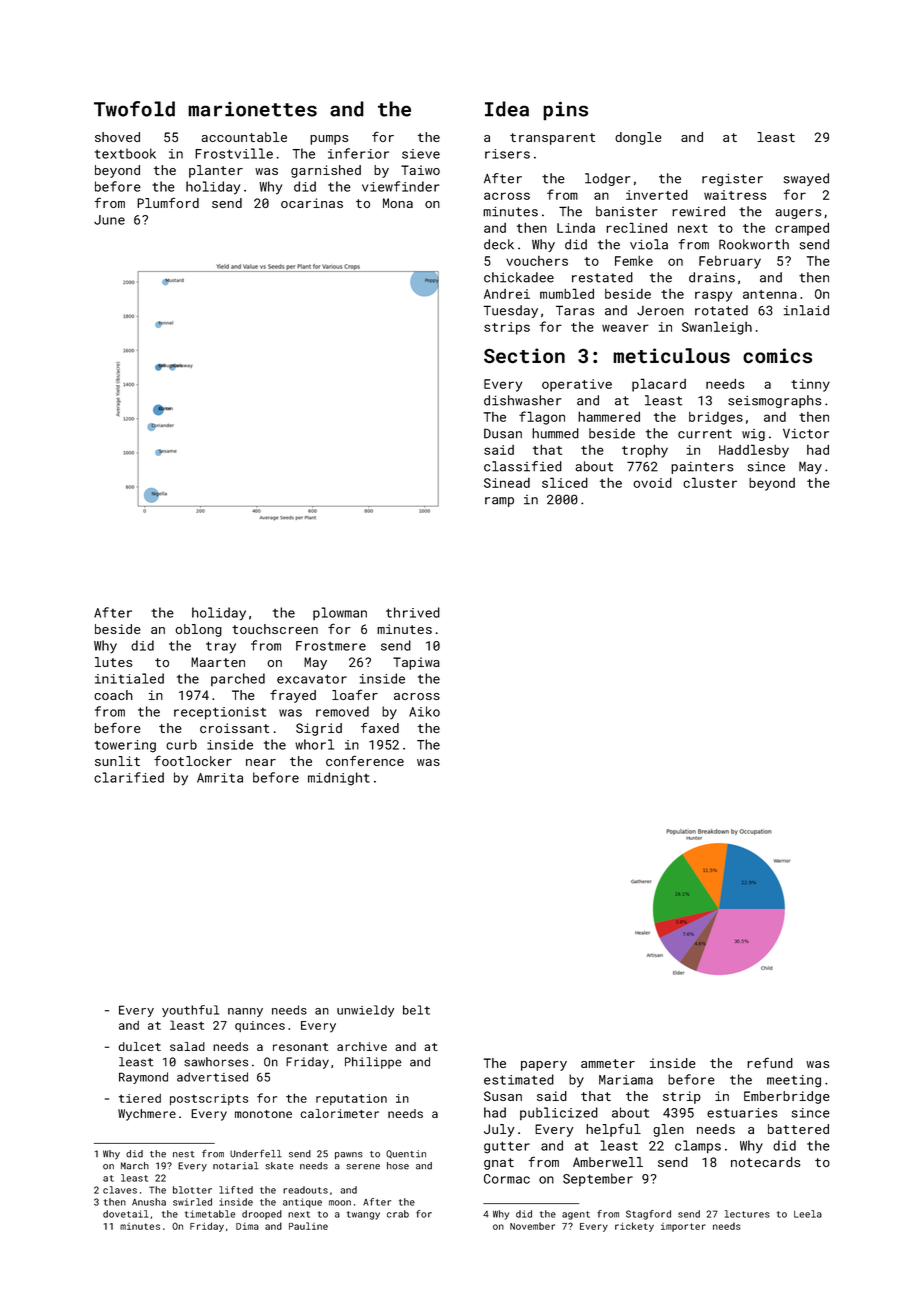 The height and width of the screenshot is (1308, 924). Describe the element at coordinates (770, 1062) in the screenshot. I see `refund` at that location.
